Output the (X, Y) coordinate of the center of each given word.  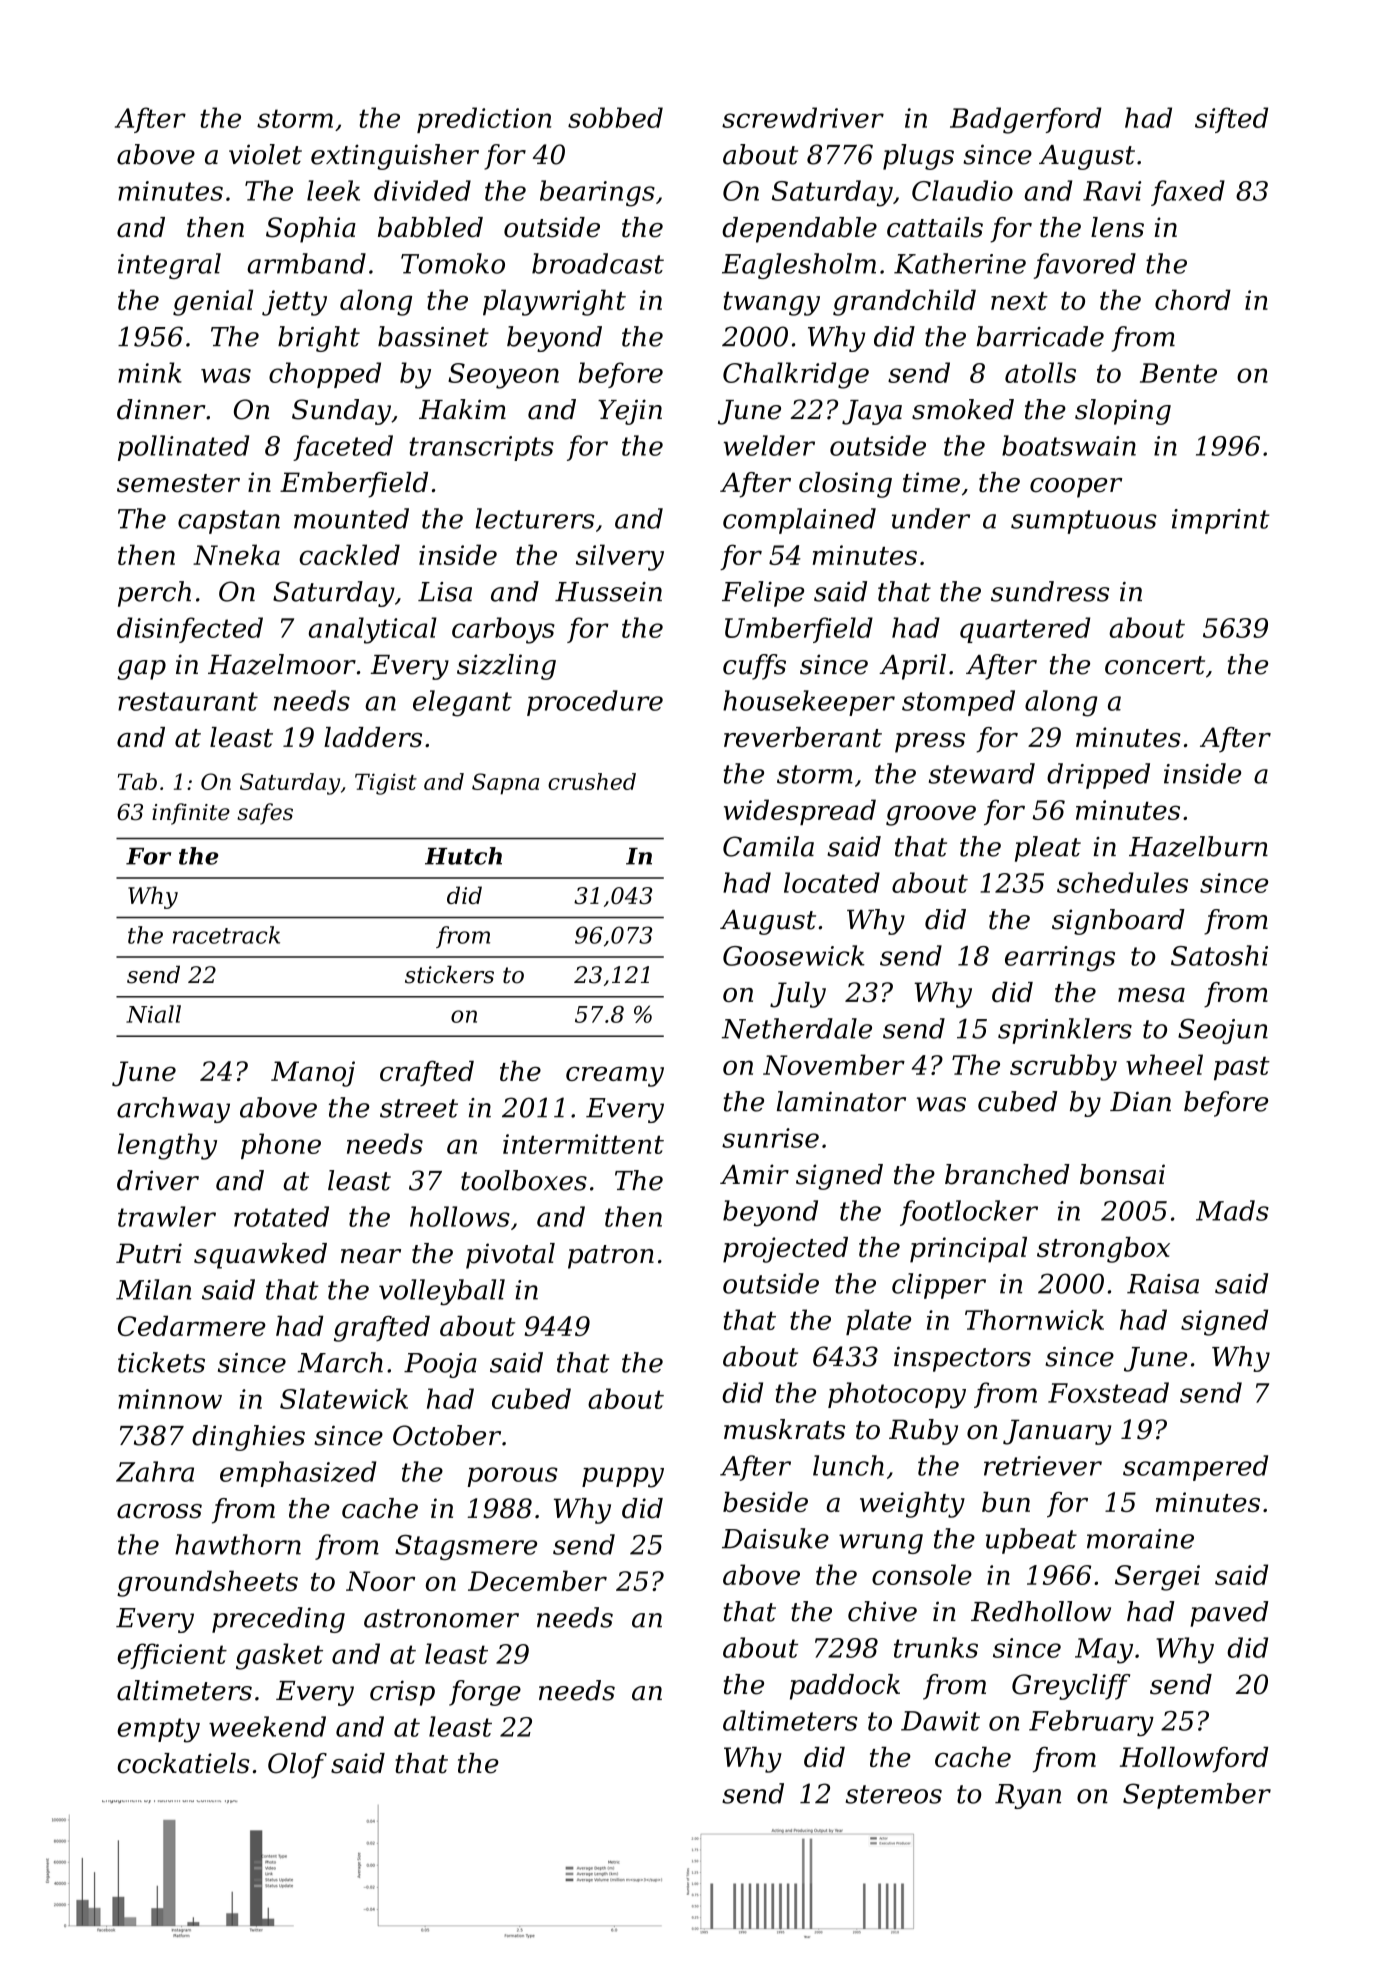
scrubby (1063, 1067)
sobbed (615, 117)
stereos (894, 1794)
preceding (278, 1620)
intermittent (583, 1144)
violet (265, 154)
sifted (1231, 120)
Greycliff (1071, 1687)
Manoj (313, 1074)
